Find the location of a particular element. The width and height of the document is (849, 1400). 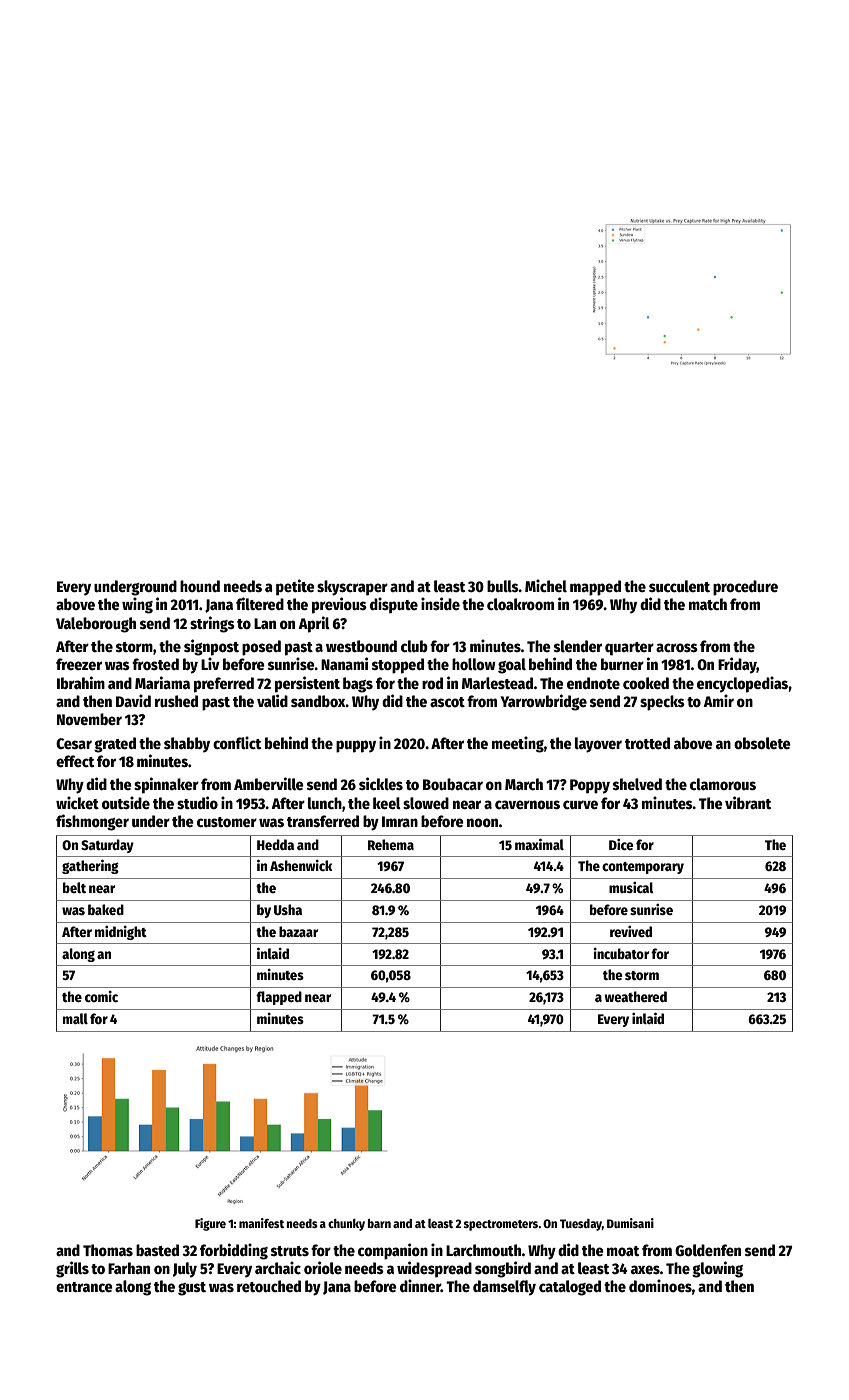

hound is located at coordinates (200, 586).
